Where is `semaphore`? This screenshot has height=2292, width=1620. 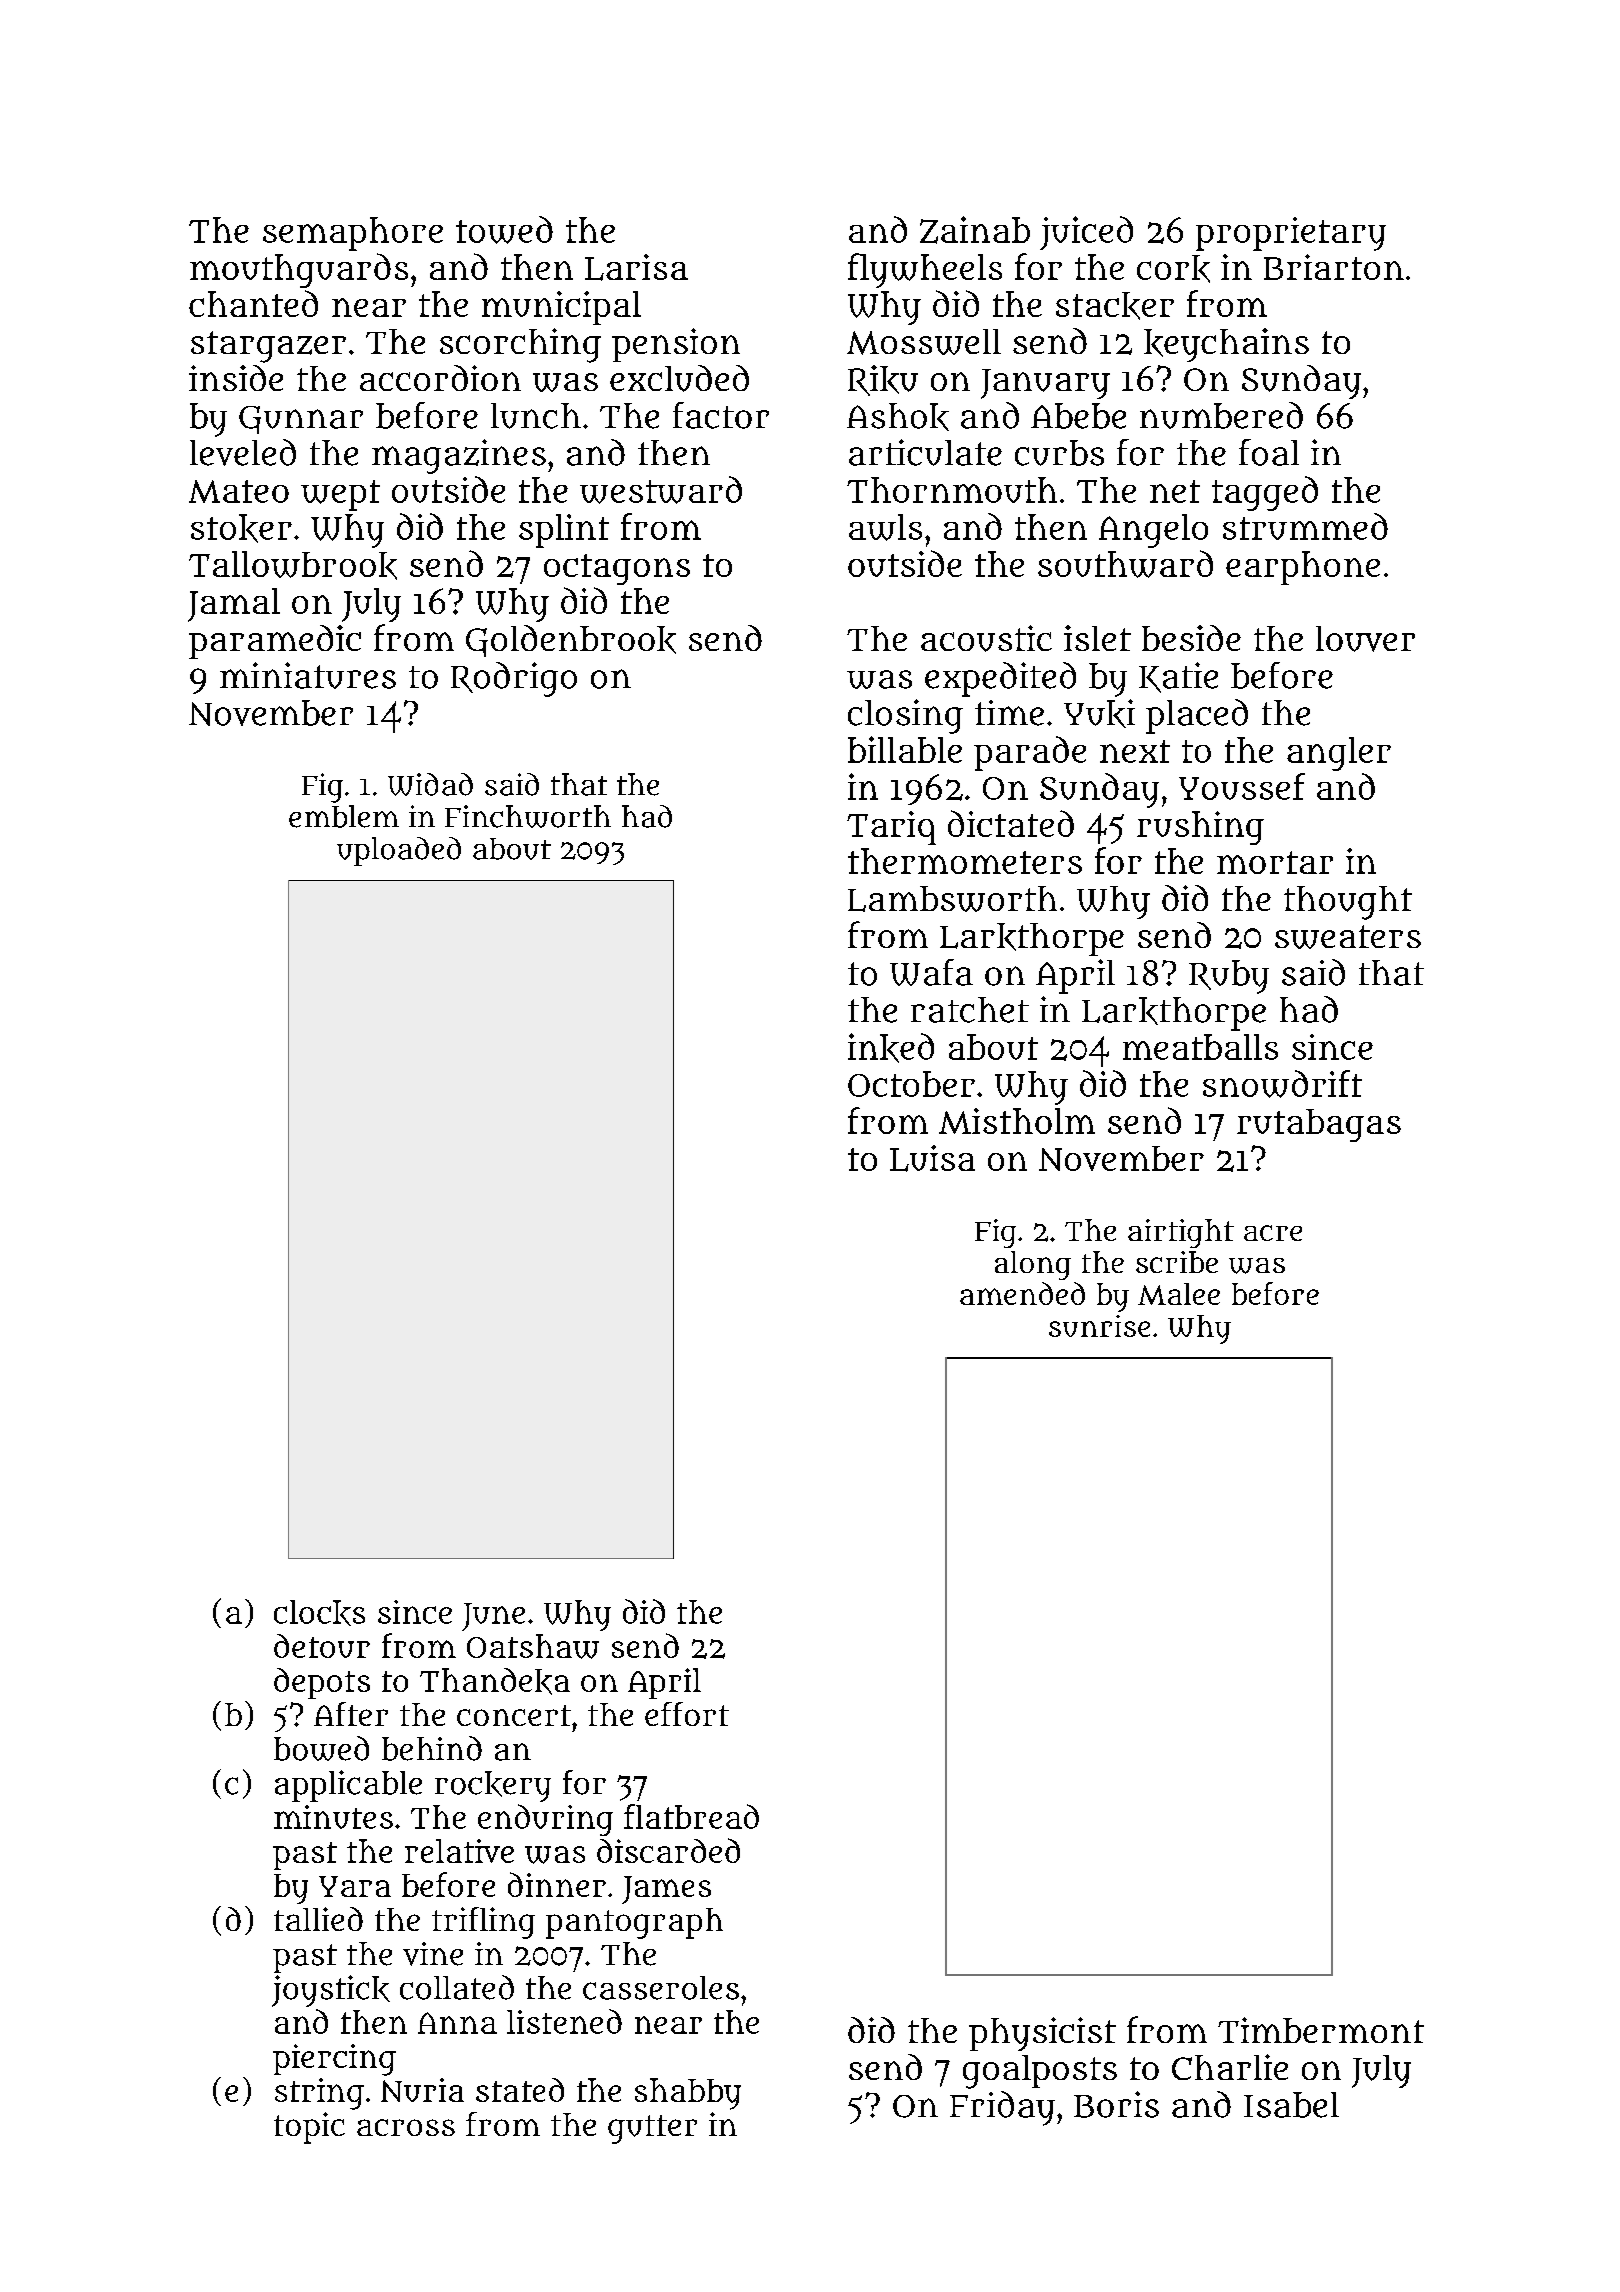
semaphore is located at coordinates (353, 234).
